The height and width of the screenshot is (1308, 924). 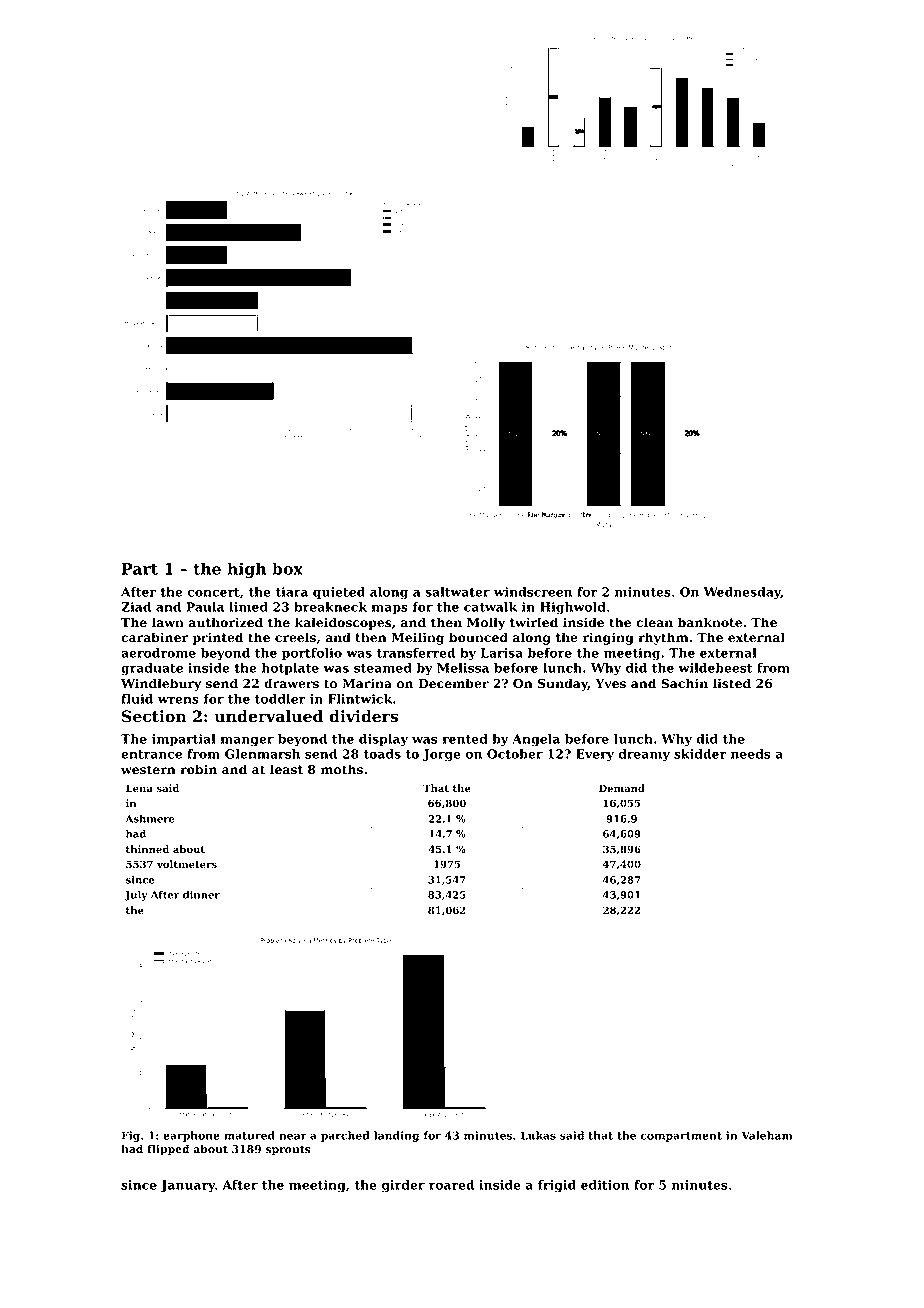 What do you see at coordinates (191, 1136) in the screenshot?
I see `earphone` at bounding box center [191, 1136].
